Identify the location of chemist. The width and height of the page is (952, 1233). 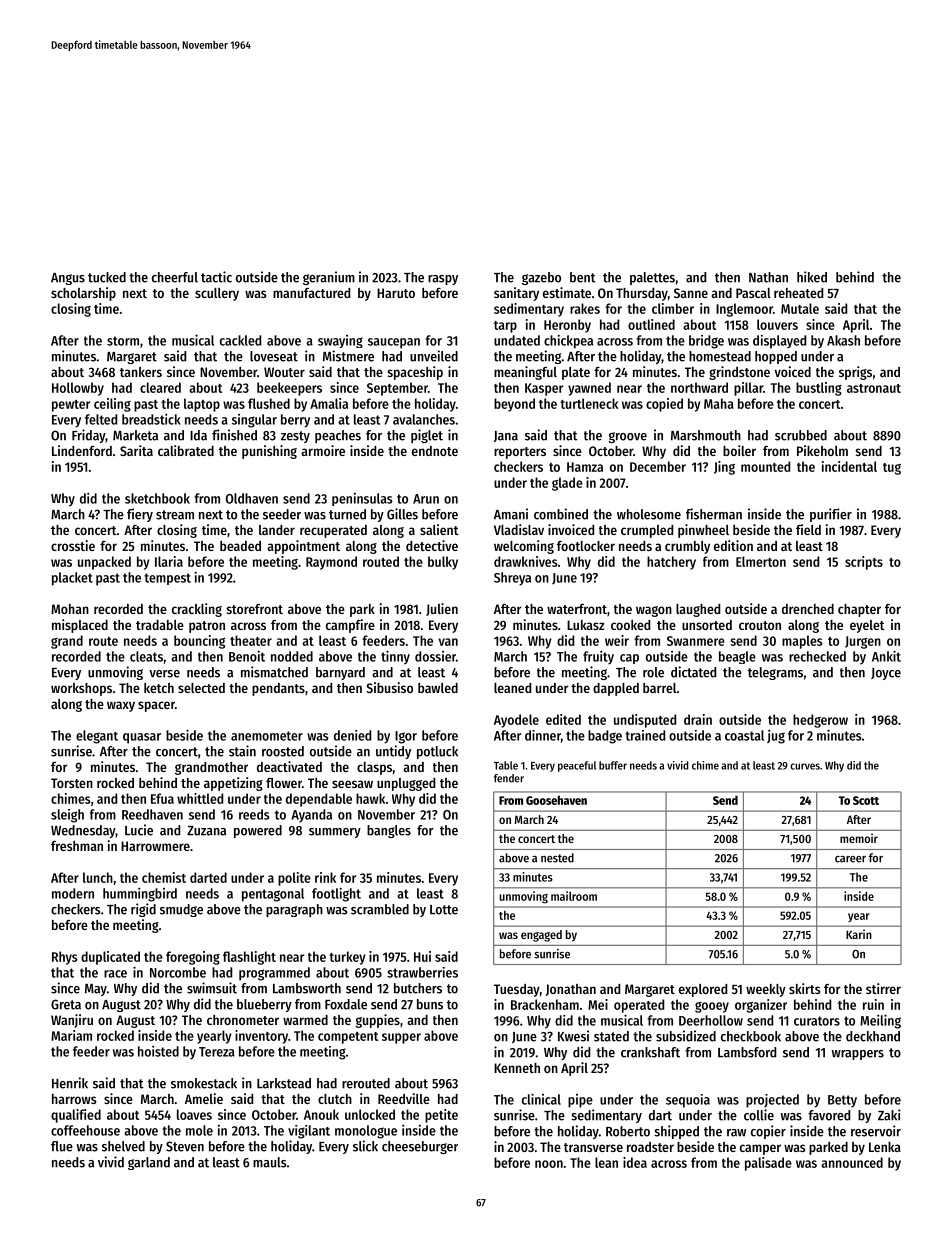
(164, 877).
